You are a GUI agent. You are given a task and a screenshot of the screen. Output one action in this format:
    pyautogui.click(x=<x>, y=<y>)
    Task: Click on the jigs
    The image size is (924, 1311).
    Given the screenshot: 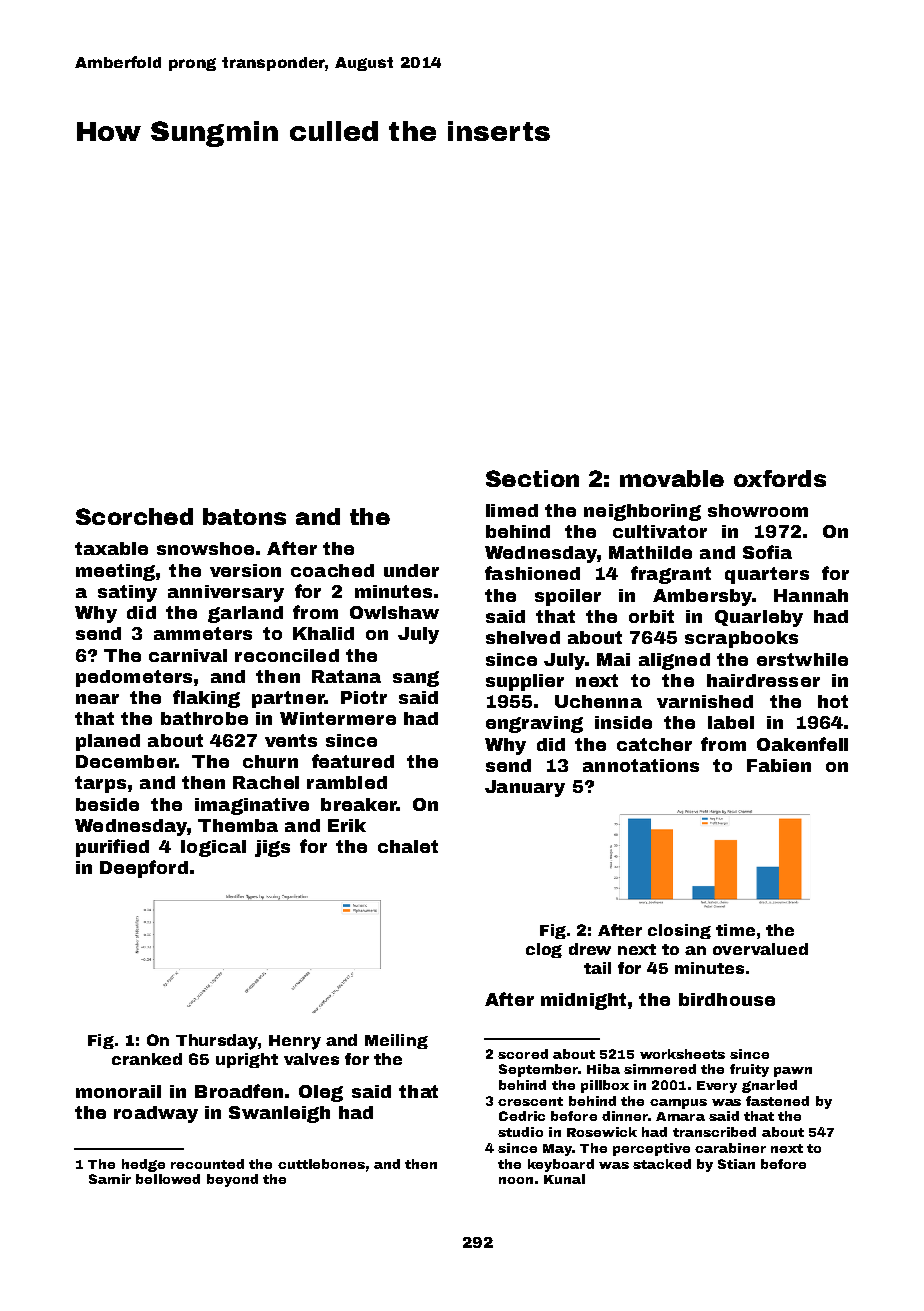 What is the action you would take?
    pyautogui.click(x=272, y=848)
